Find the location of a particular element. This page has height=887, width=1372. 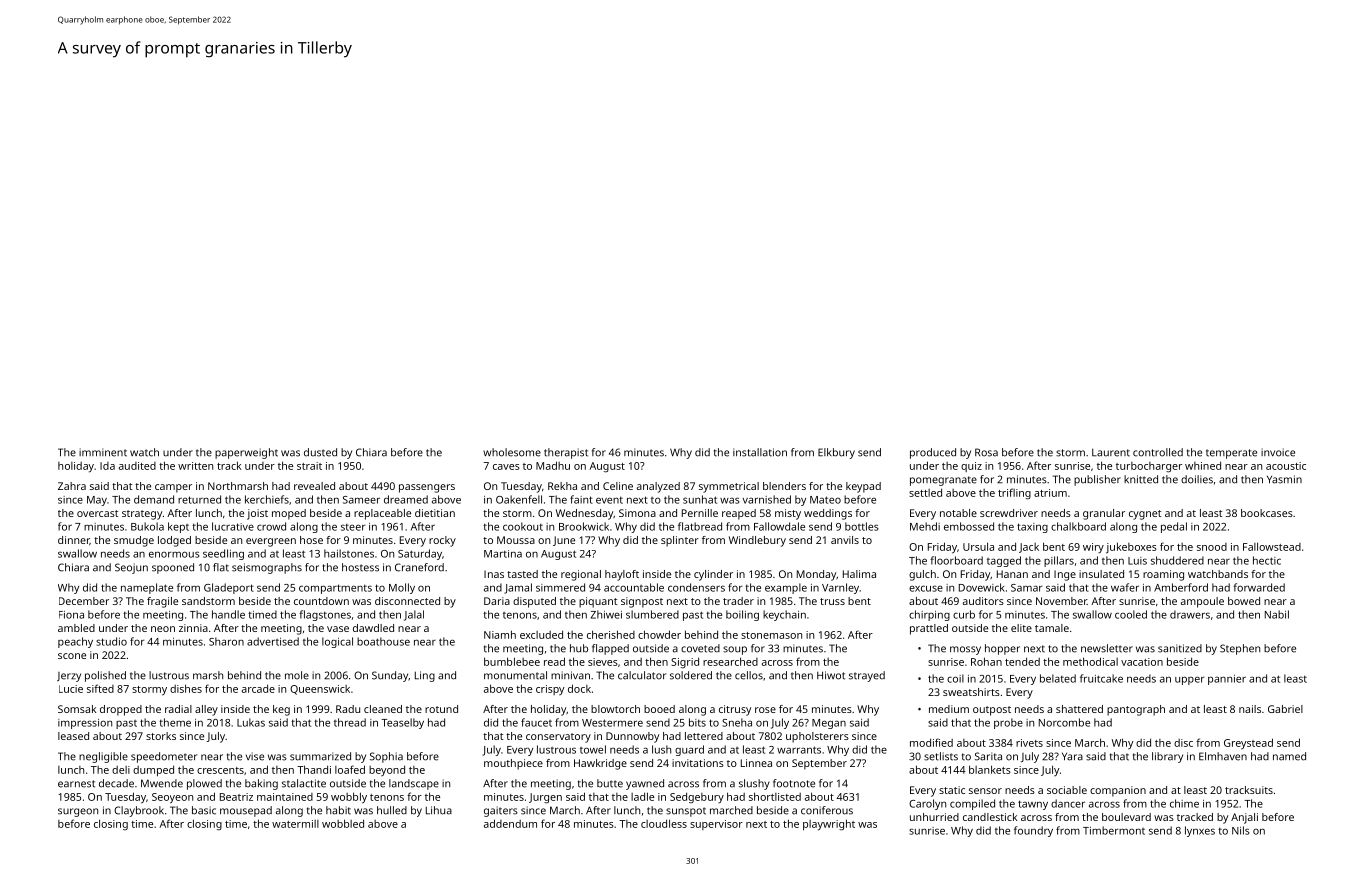

imminent is located at coordinates (103, 452).
